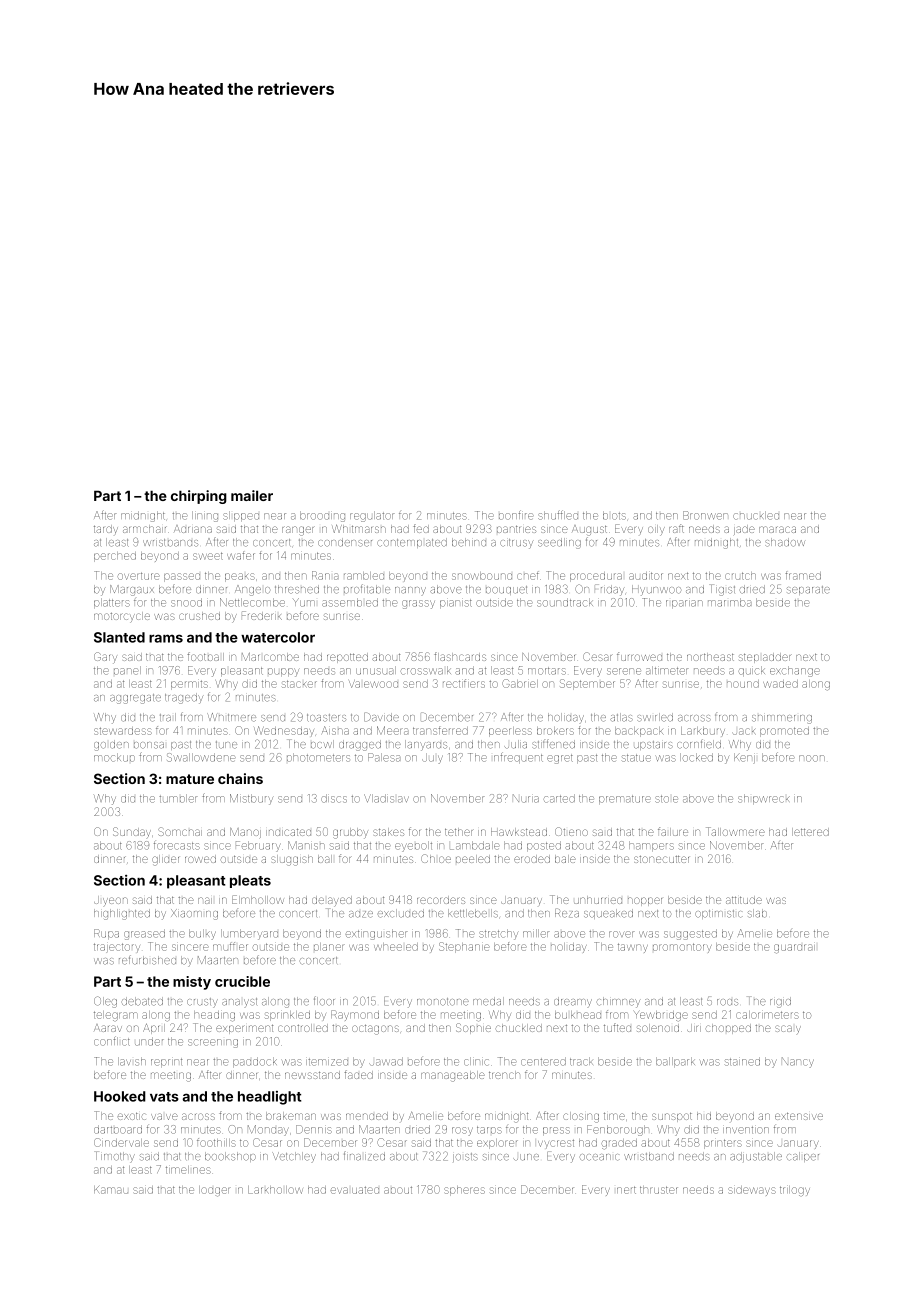  What do you see at coordinates (106, 529) in the document?
I see `tardy` at bounding box center [106, 529].
